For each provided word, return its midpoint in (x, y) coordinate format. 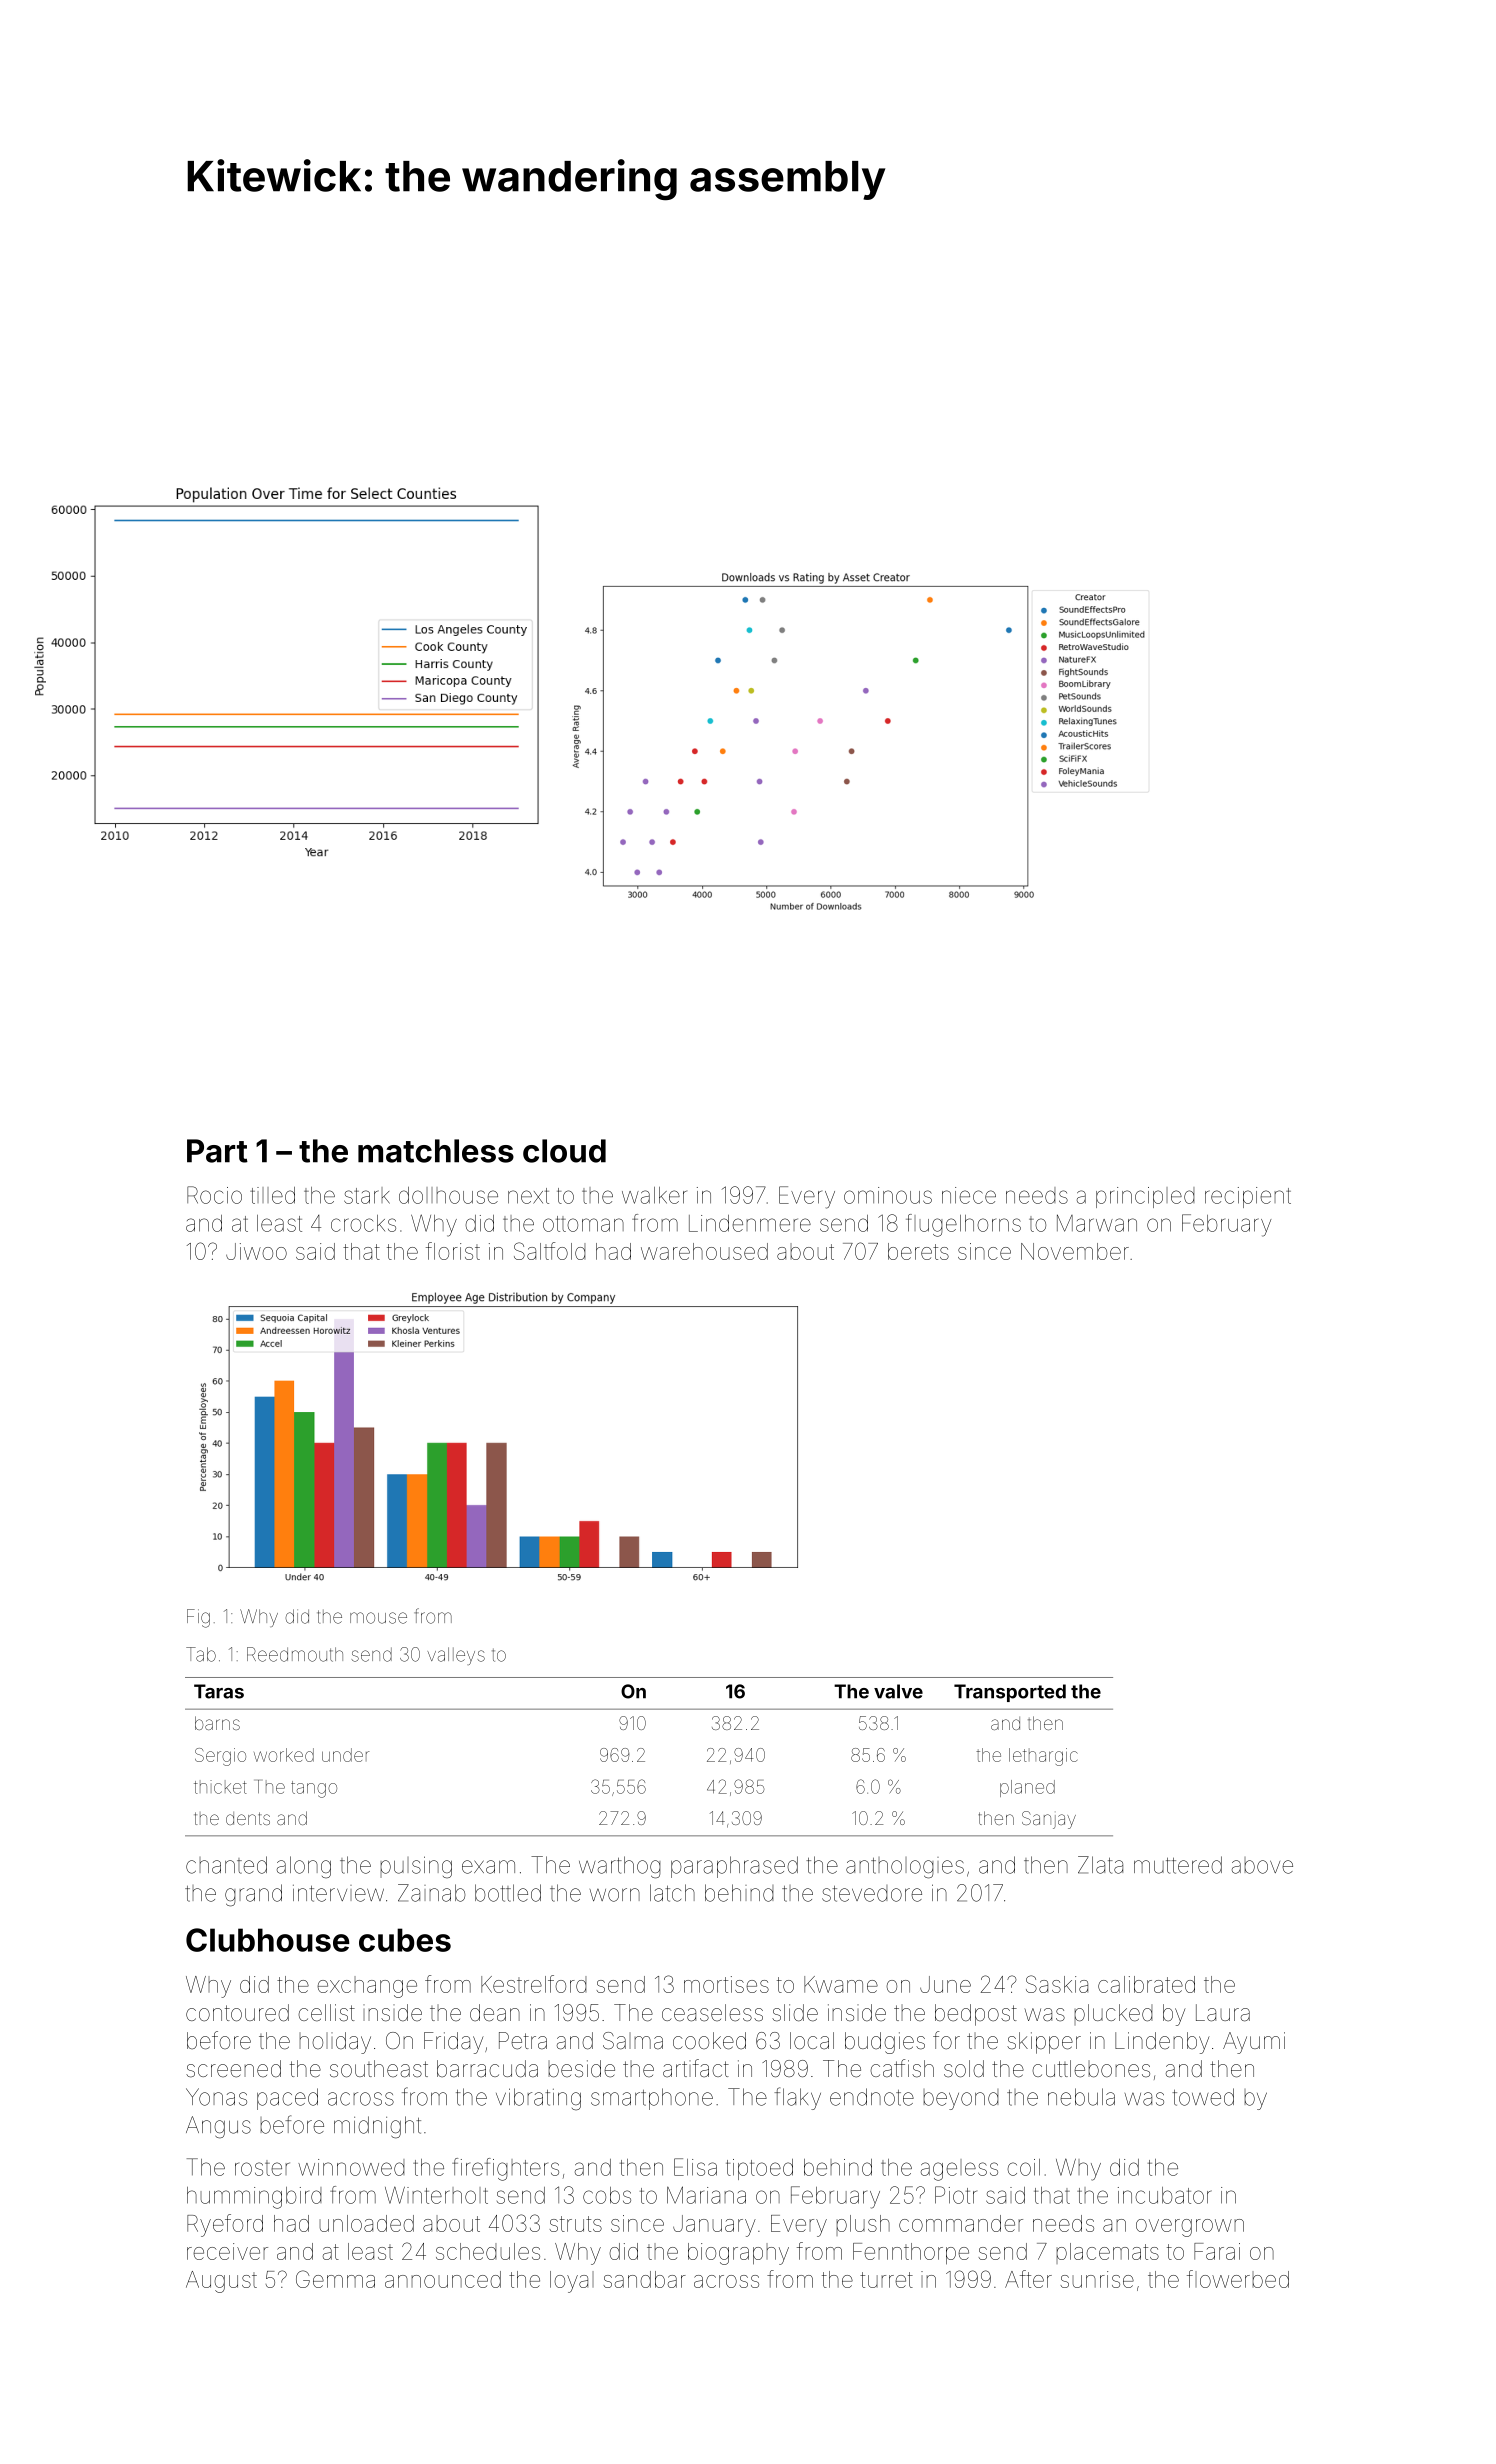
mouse (378, 1618)
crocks (363, 1223)
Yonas (216, 2097)
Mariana (706, 2195)
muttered (1178, 1865)
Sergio (220, 1757)
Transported (1010, 1693)
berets (918, 1251)
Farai (1217, 2251)
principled (1145, 1197)
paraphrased (734, 1867)
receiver (227, 2251)
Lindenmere (750, 1223)
